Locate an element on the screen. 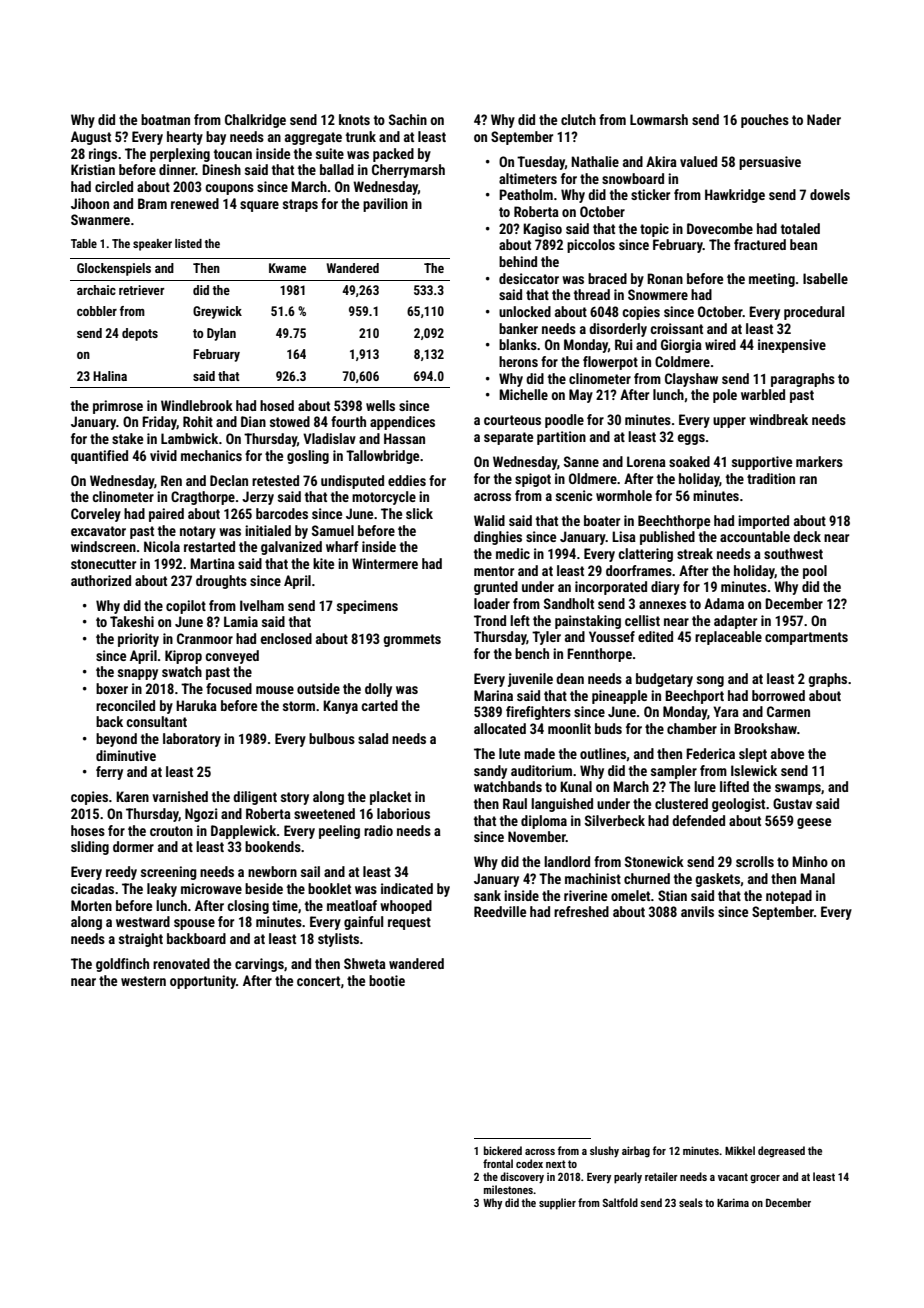 This screenshot has height=1308, width=924. notepad is located at coordinates (789, 897).
